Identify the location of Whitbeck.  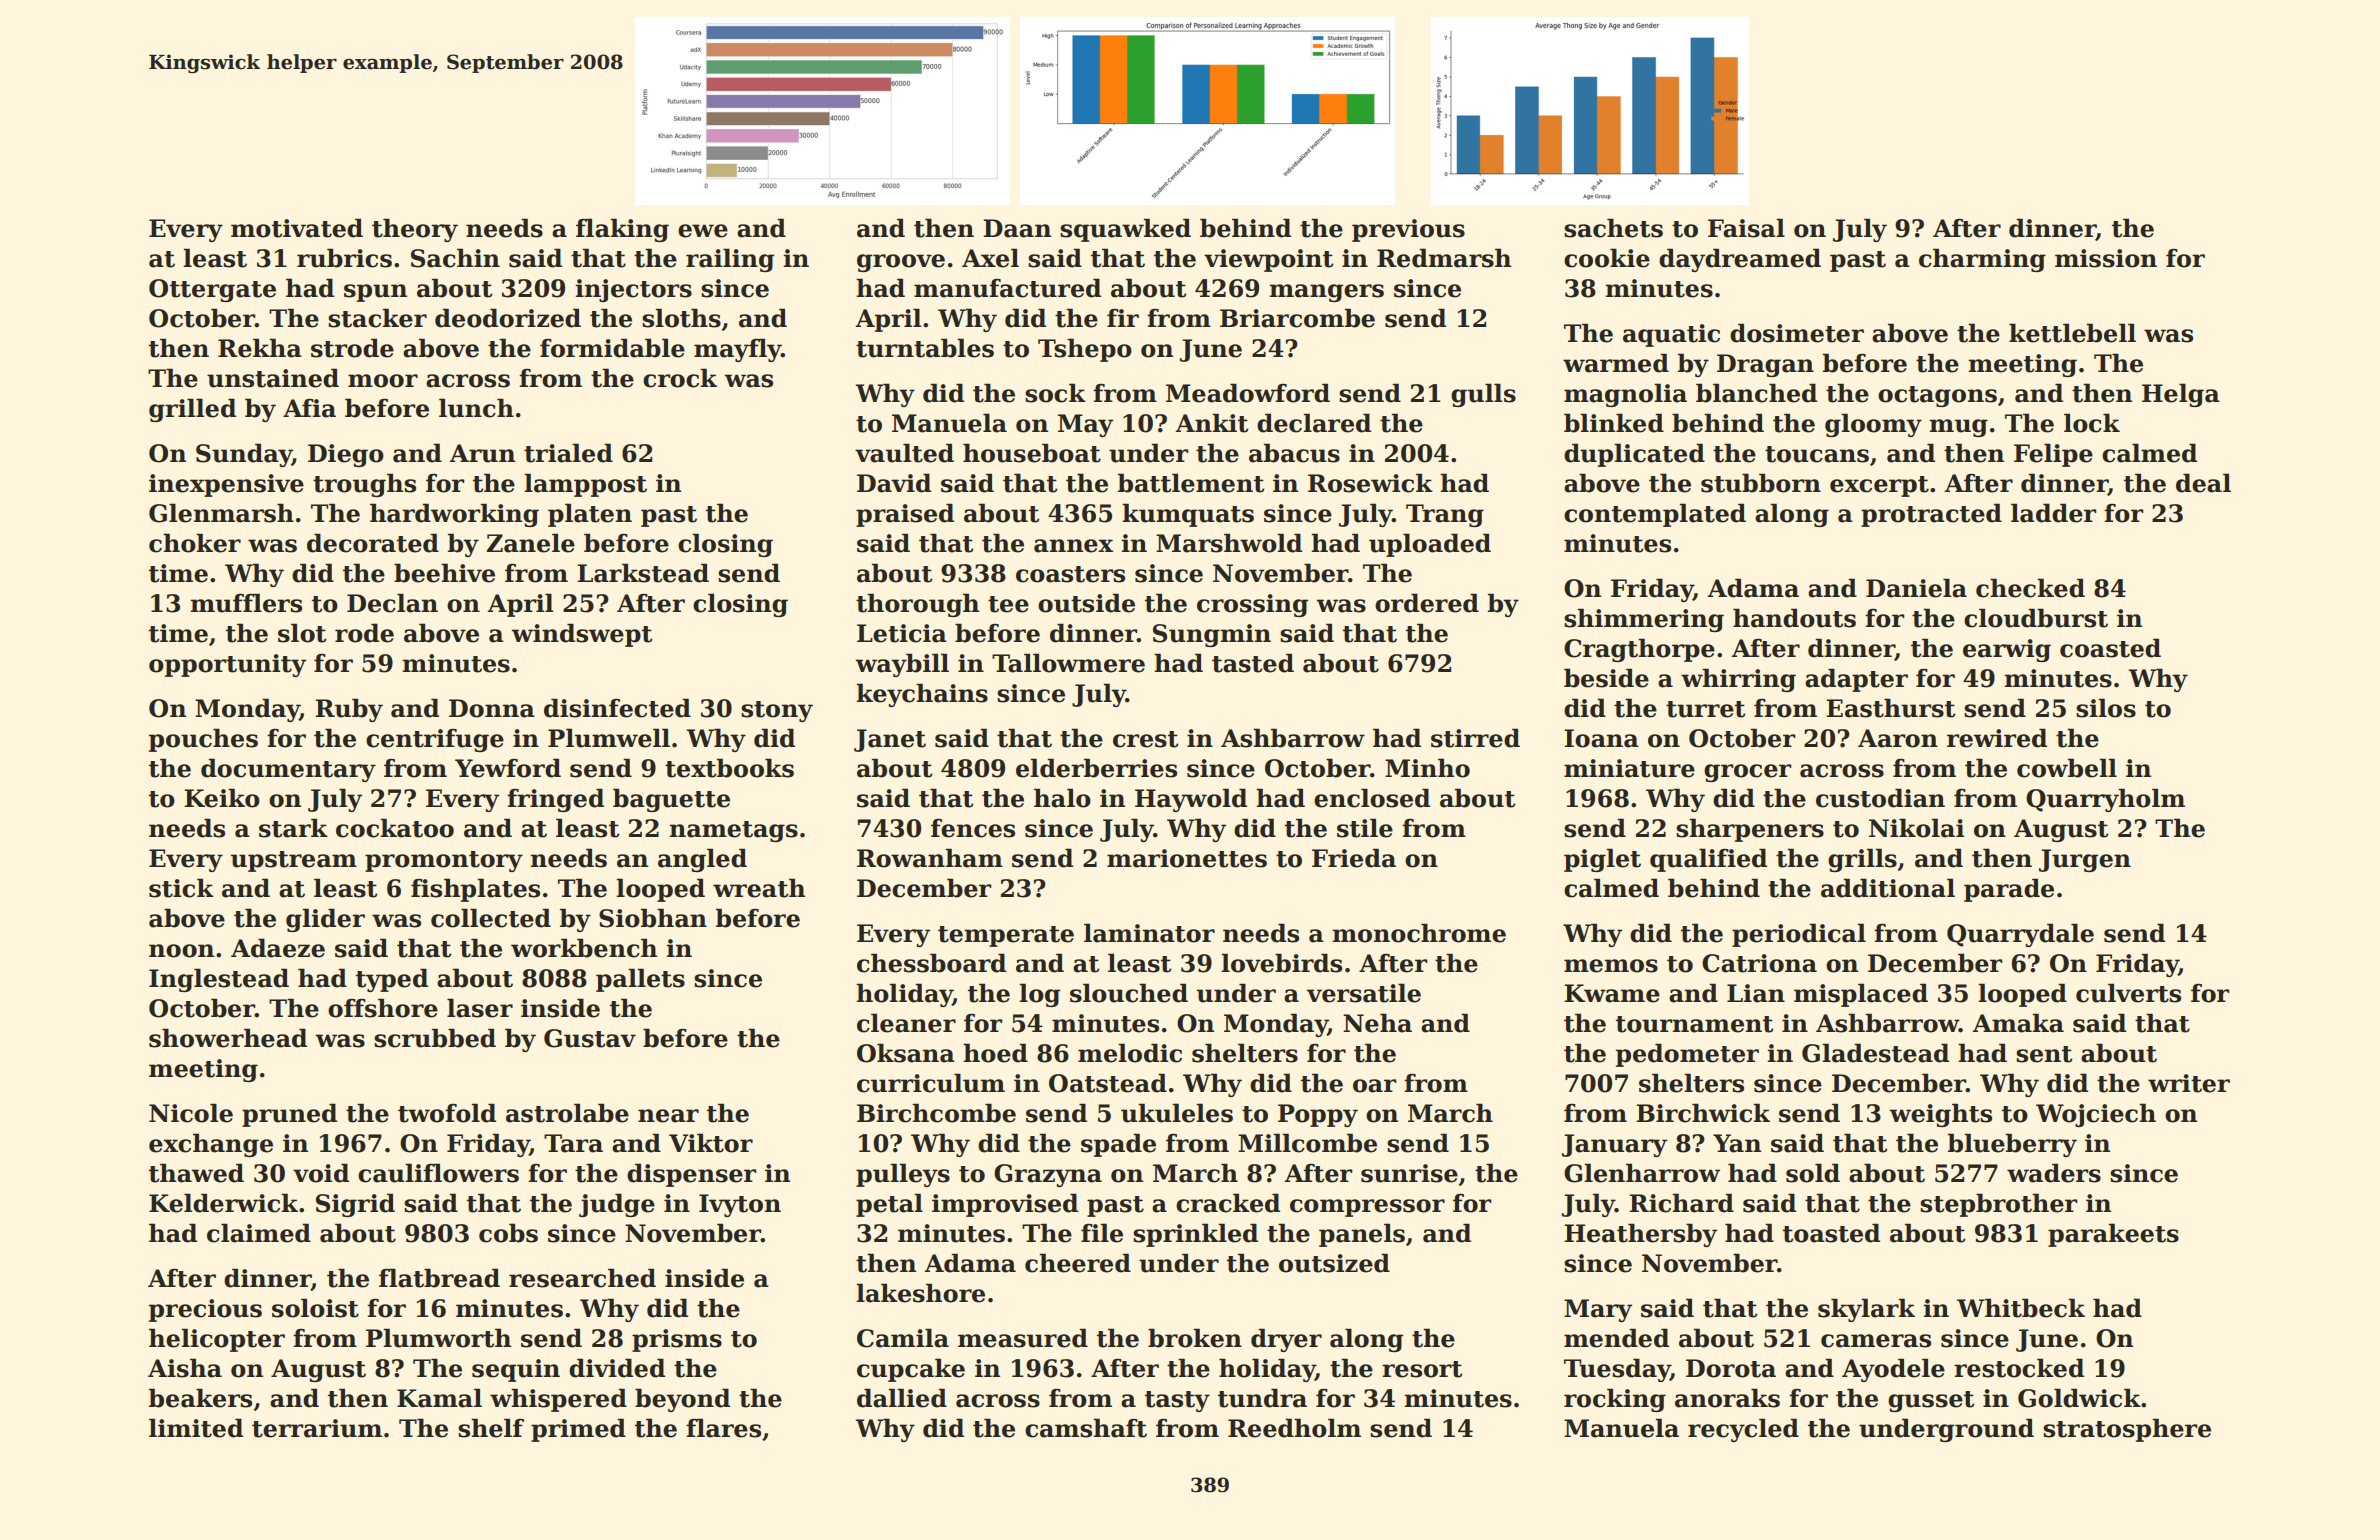
(2021, 1308).
